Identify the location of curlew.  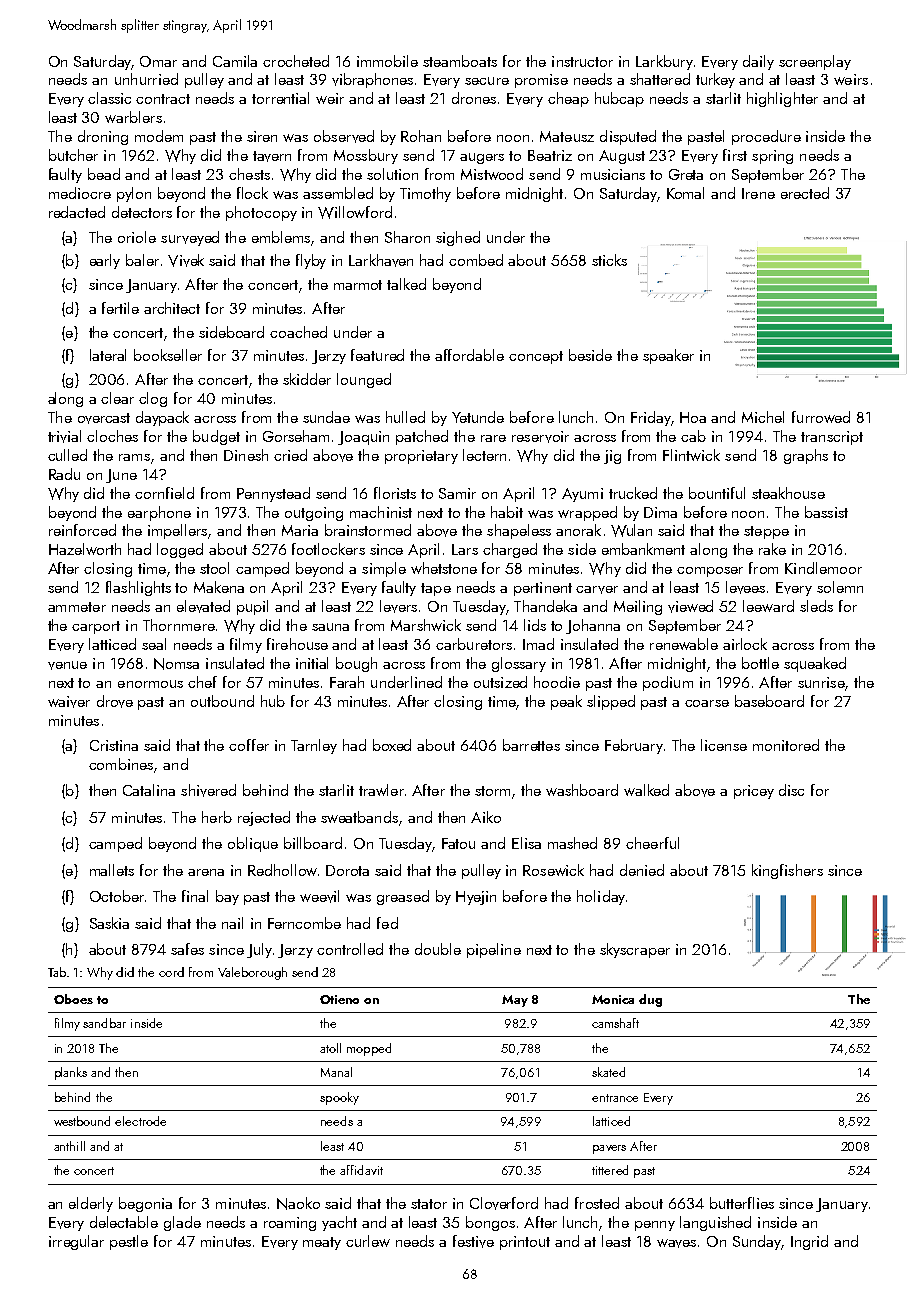
(368, 1241).
